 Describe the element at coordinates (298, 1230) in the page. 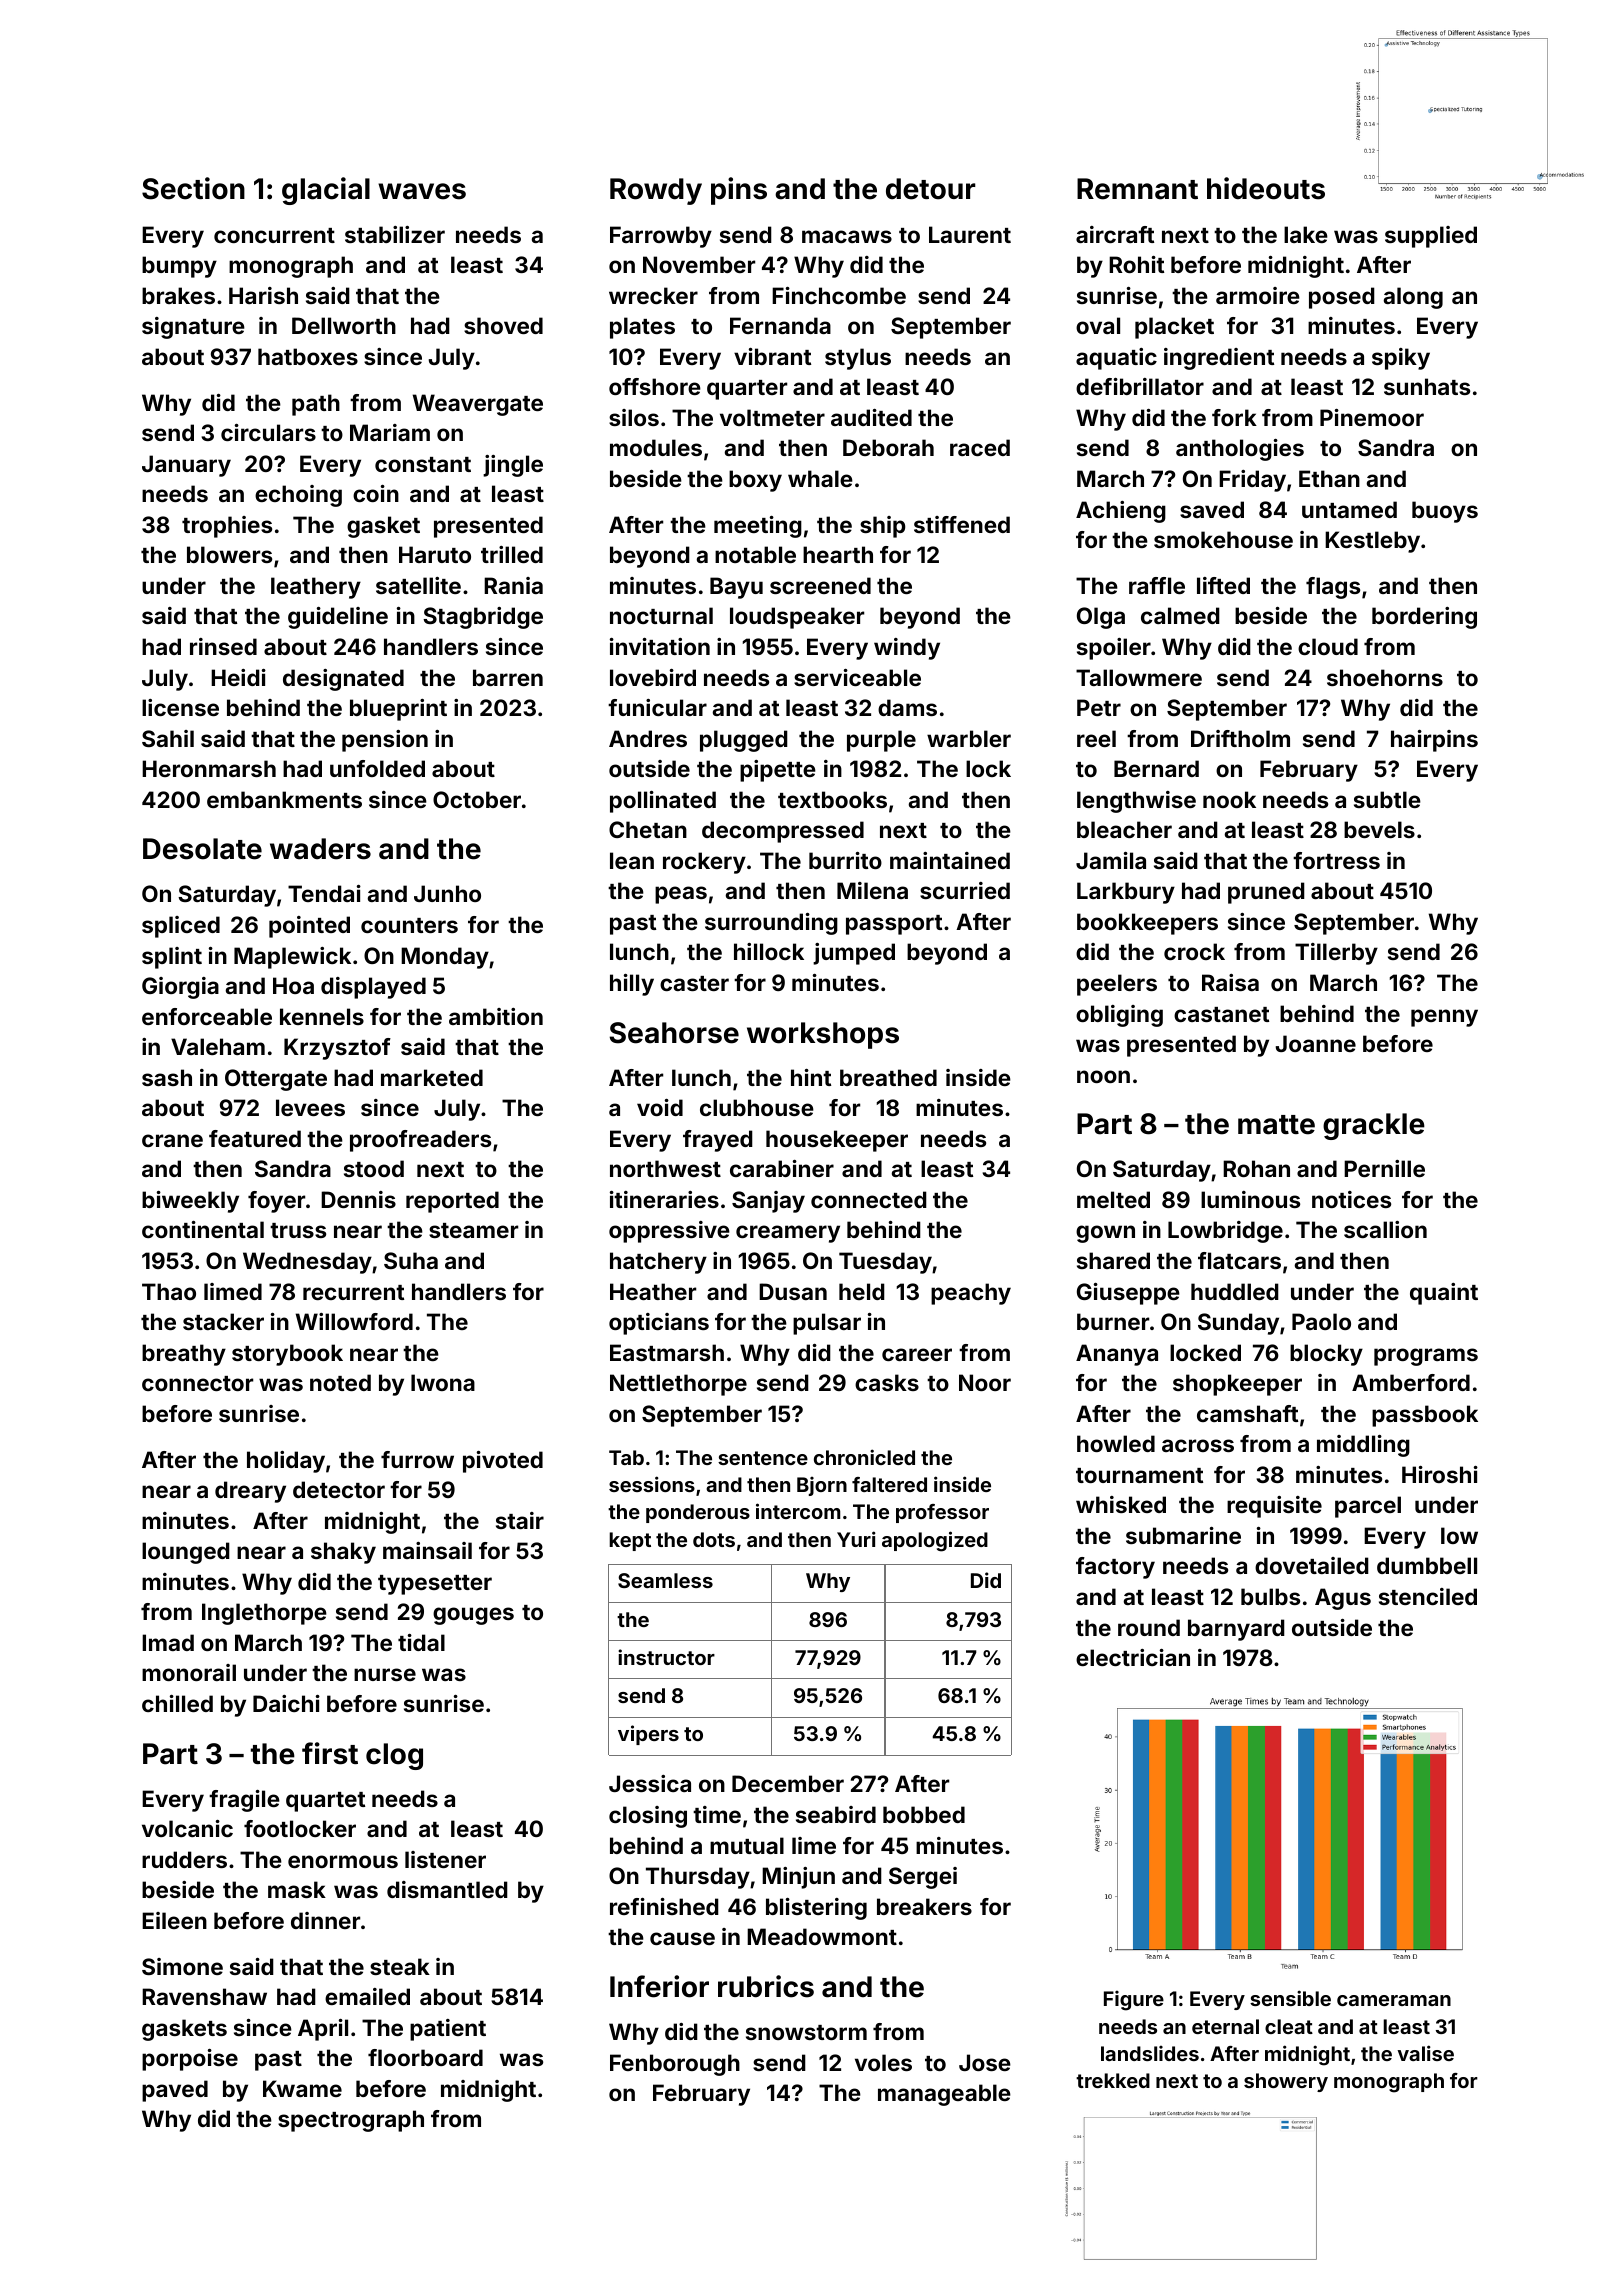

I see `truss` at that location.
